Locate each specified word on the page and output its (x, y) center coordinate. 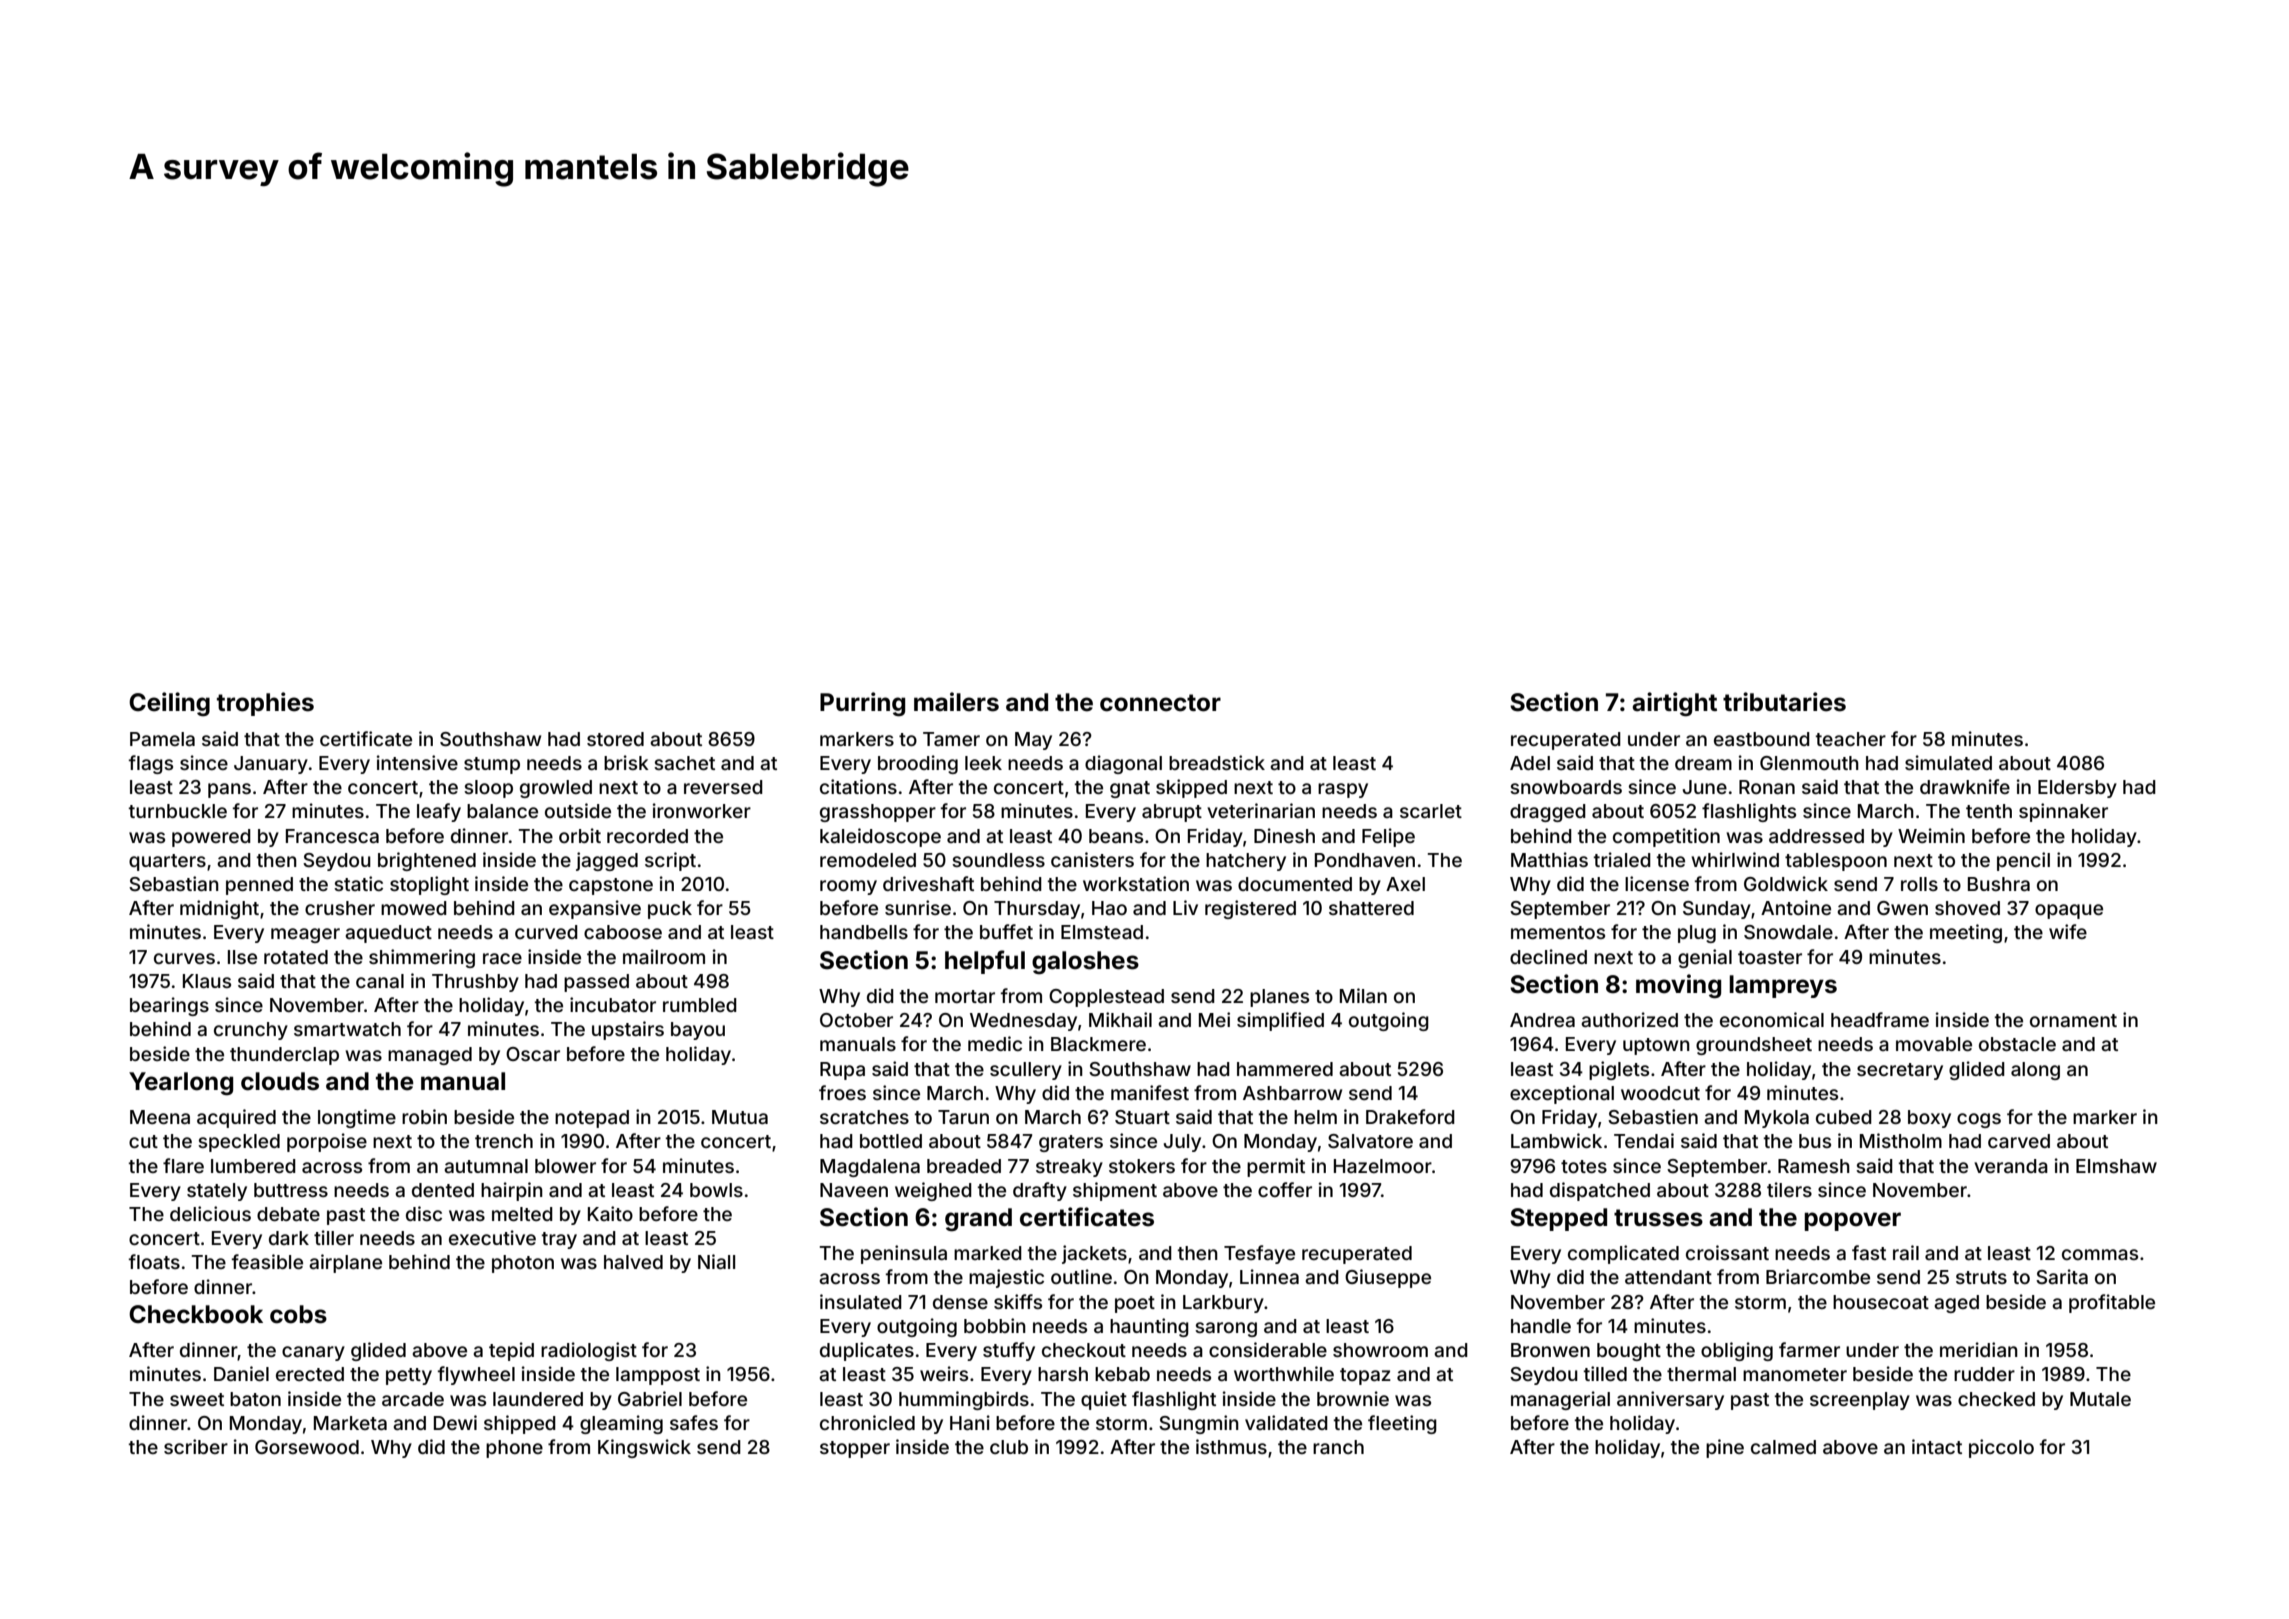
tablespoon (1836, 862)
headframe (1880, 1019)
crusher (340, 908)
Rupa (842, 1071)
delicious (210, 1213)
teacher (1851, 739)
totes (1584, 1166)
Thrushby (475, 983)
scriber (196, 1446)
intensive (417, 762)
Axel (1405, 884)
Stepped (1558, 1219)
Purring (862, 704)
